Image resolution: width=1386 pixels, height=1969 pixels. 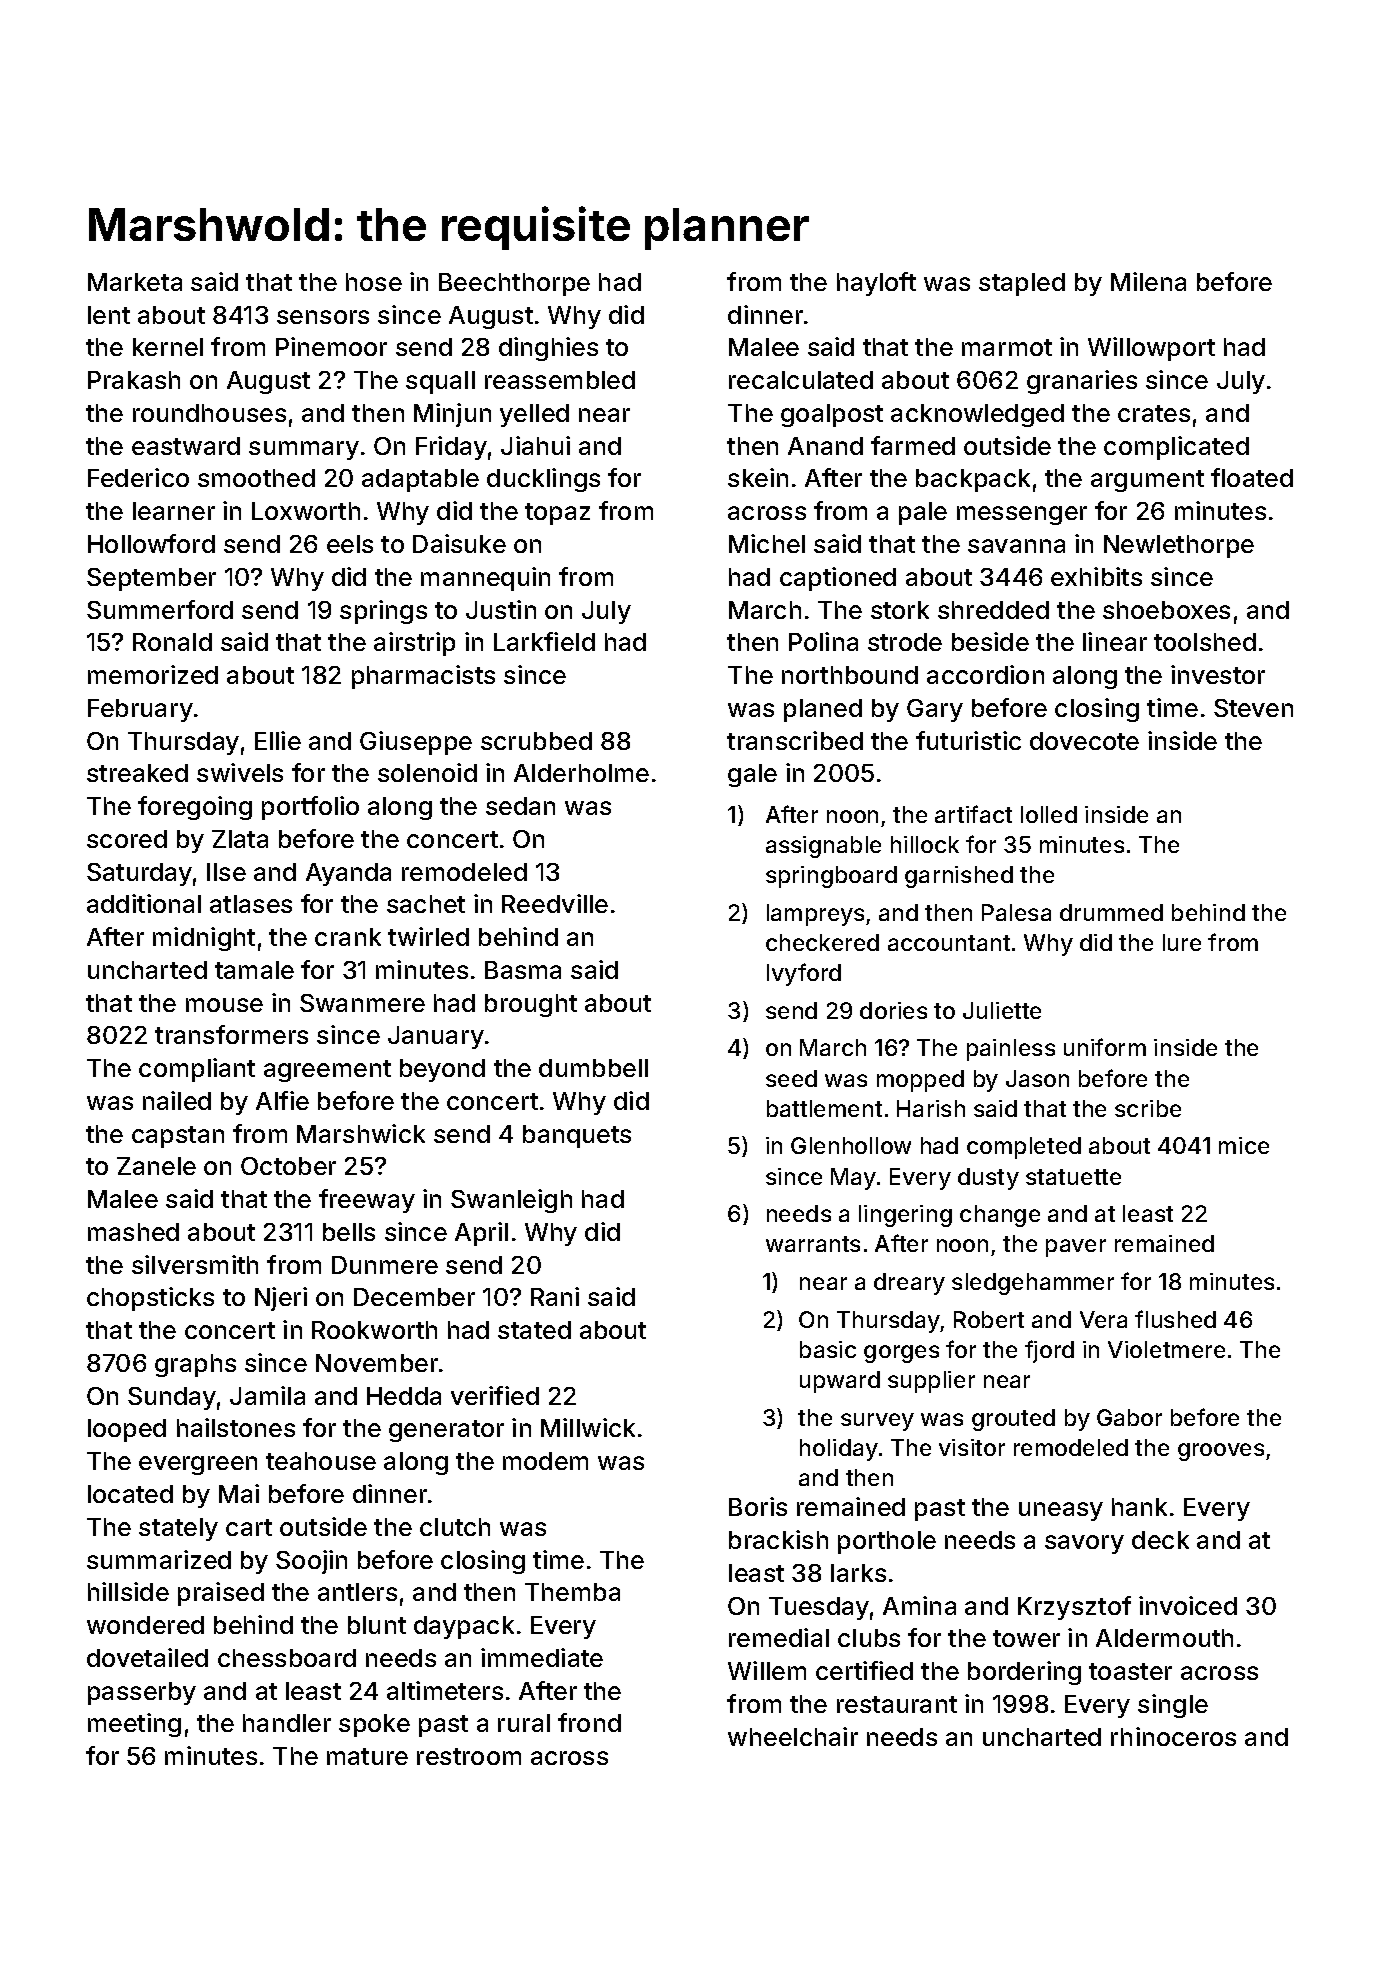 What do you see at coordinates (1049, 1351) in the image?
I see `fjord` at bounding box center [1049, 1351].
